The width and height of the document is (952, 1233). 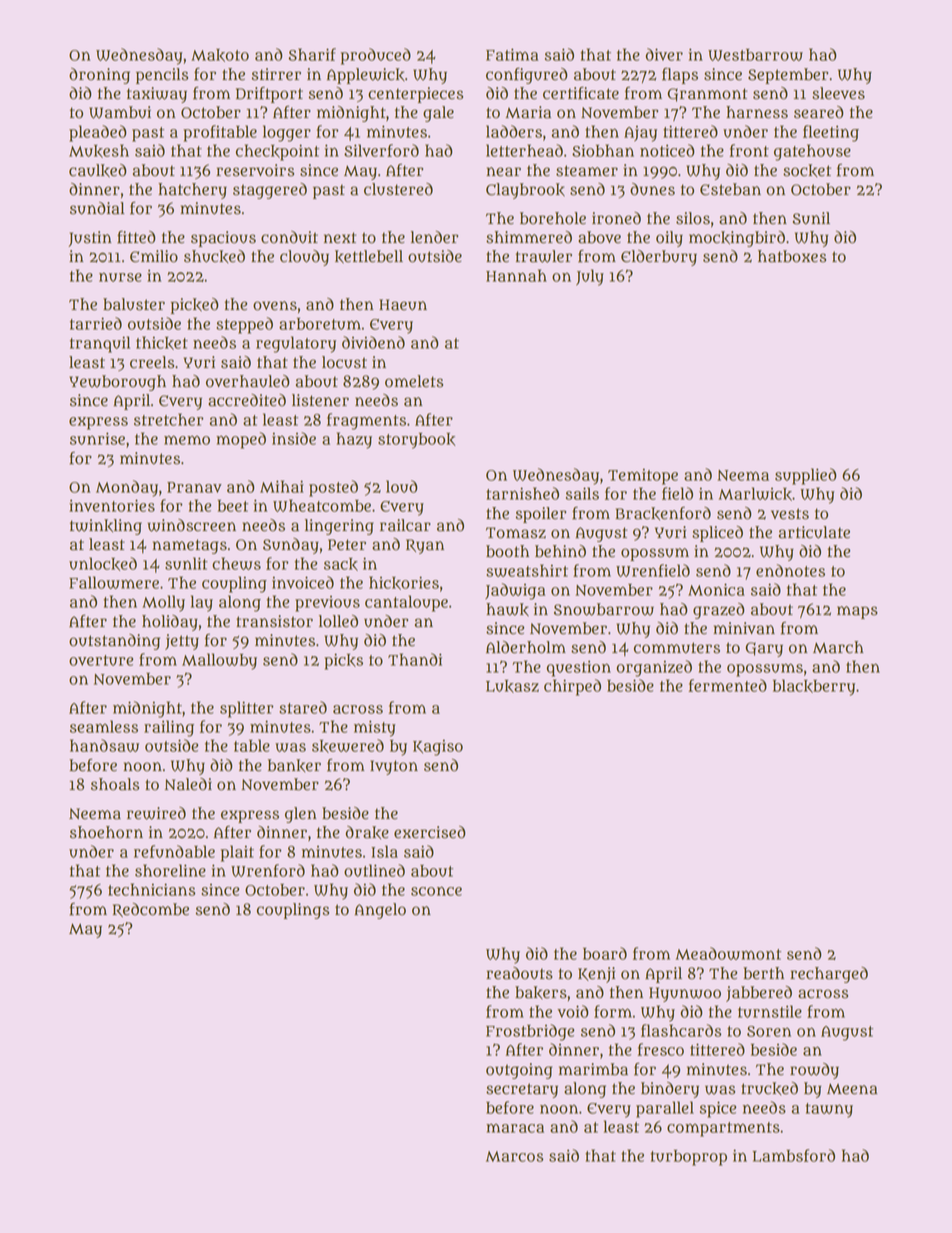 I want to click on Meadowmont, so click(x=728, y=953).
